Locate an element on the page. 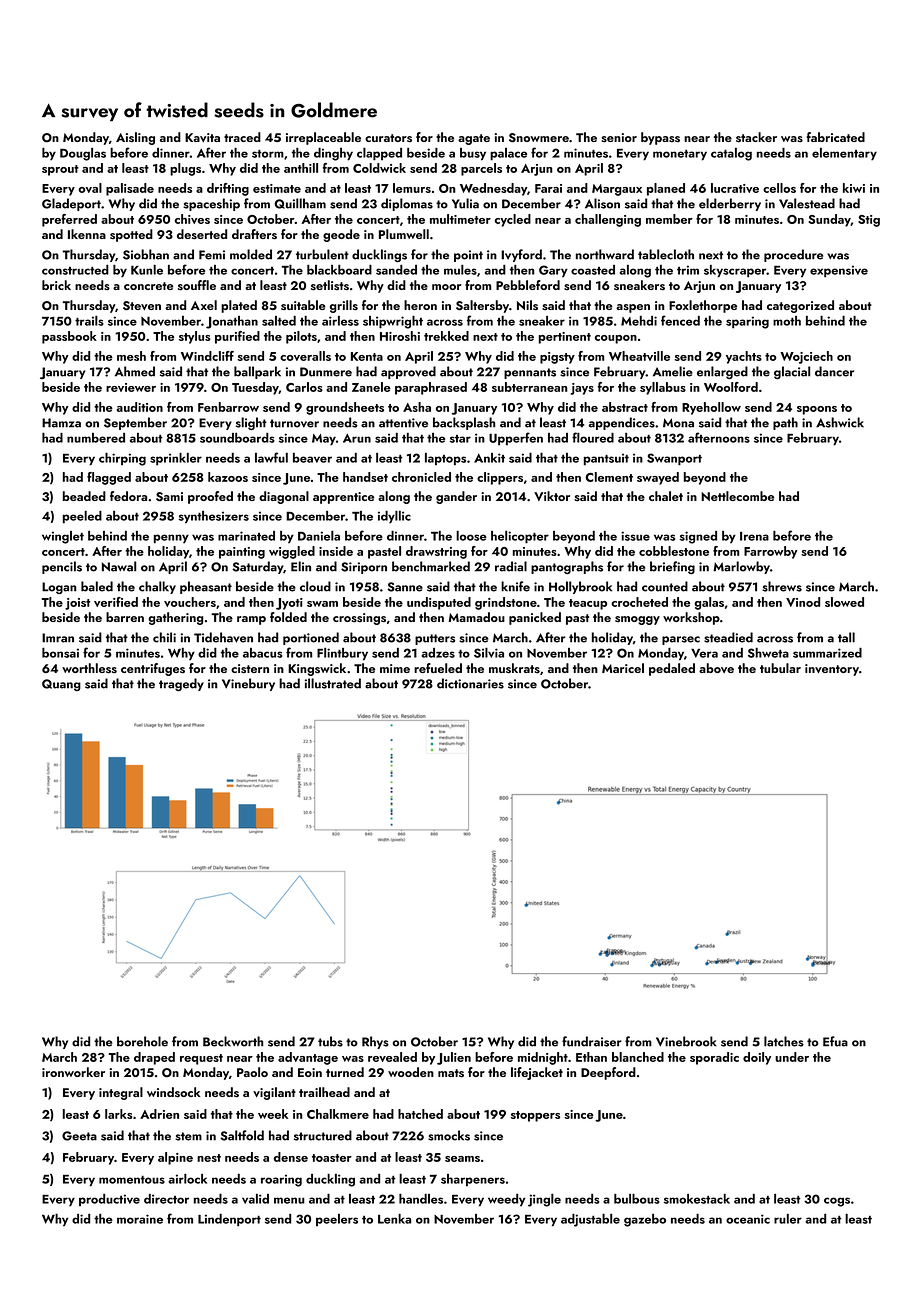 This document has height=1308, width=924. Yulia is located at coordinates (465, 203).
